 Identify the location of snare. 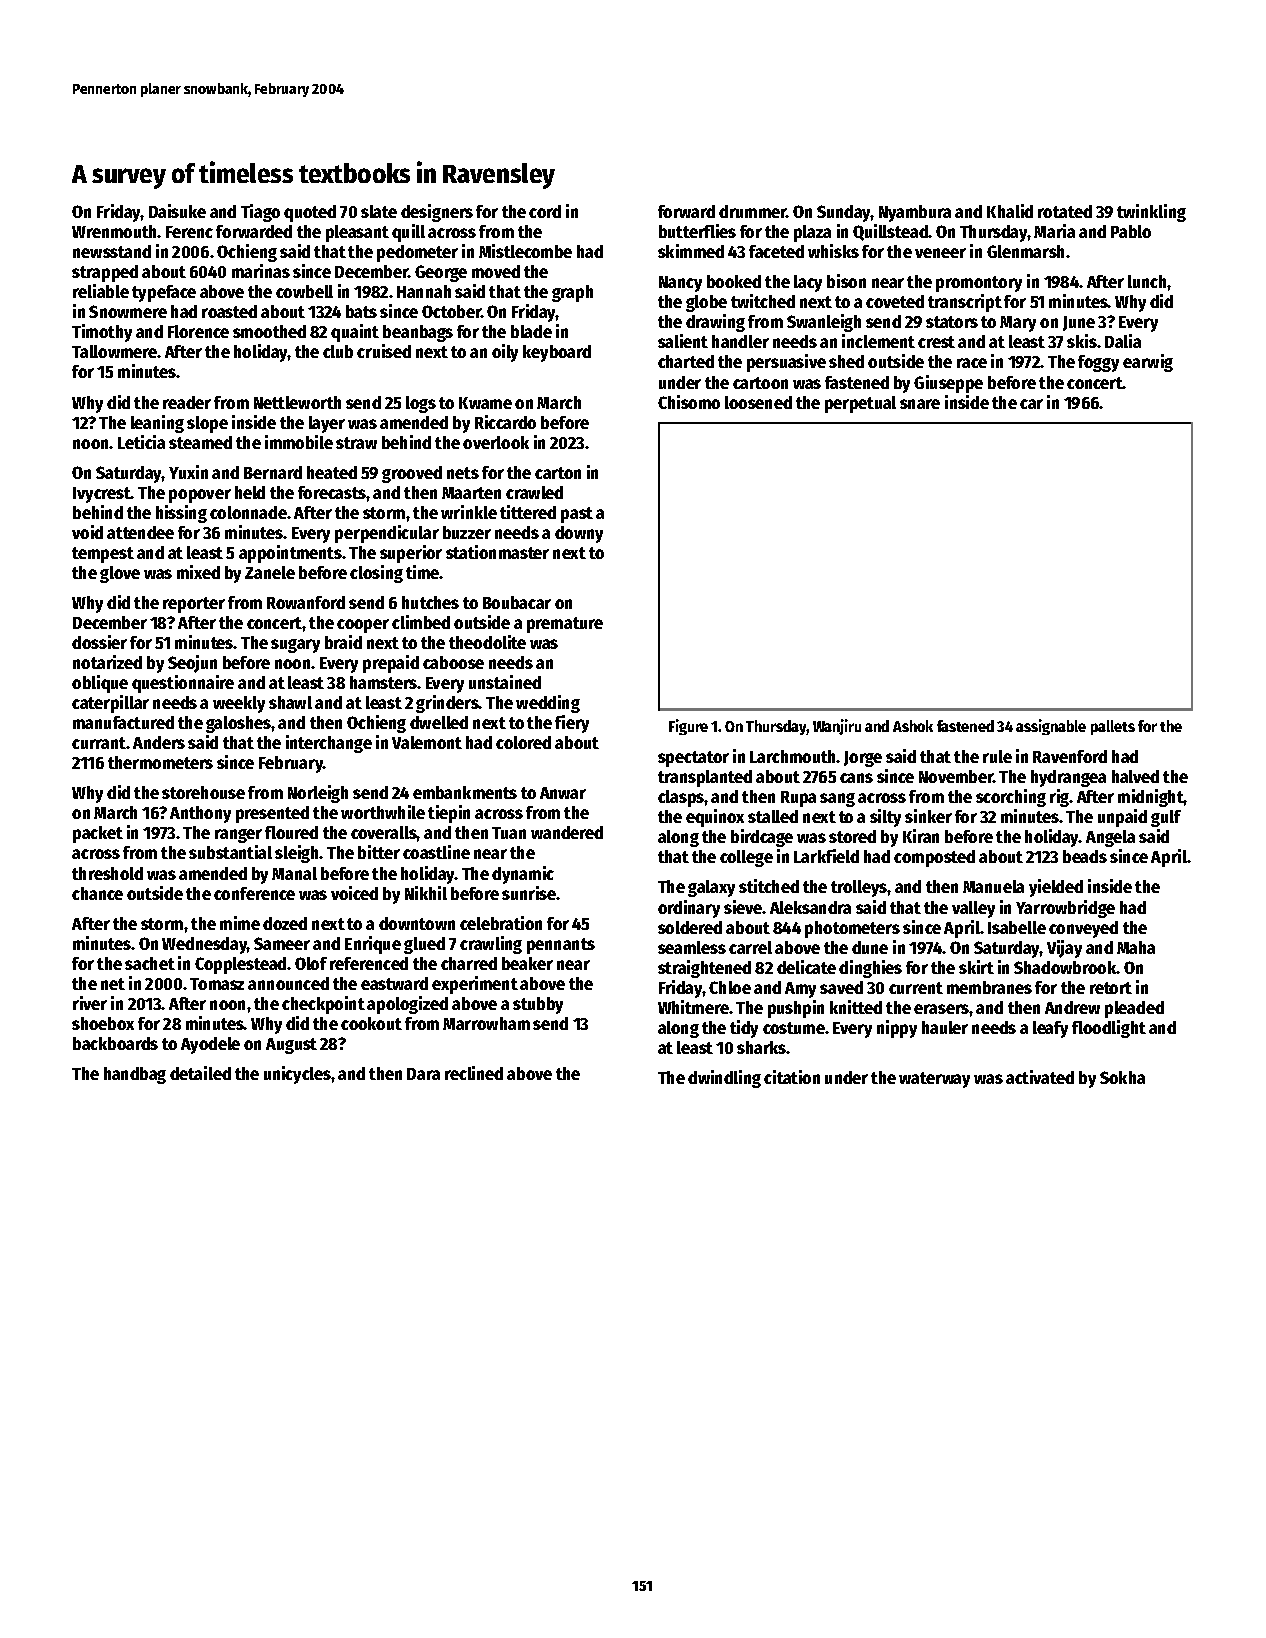
(920, 404).
